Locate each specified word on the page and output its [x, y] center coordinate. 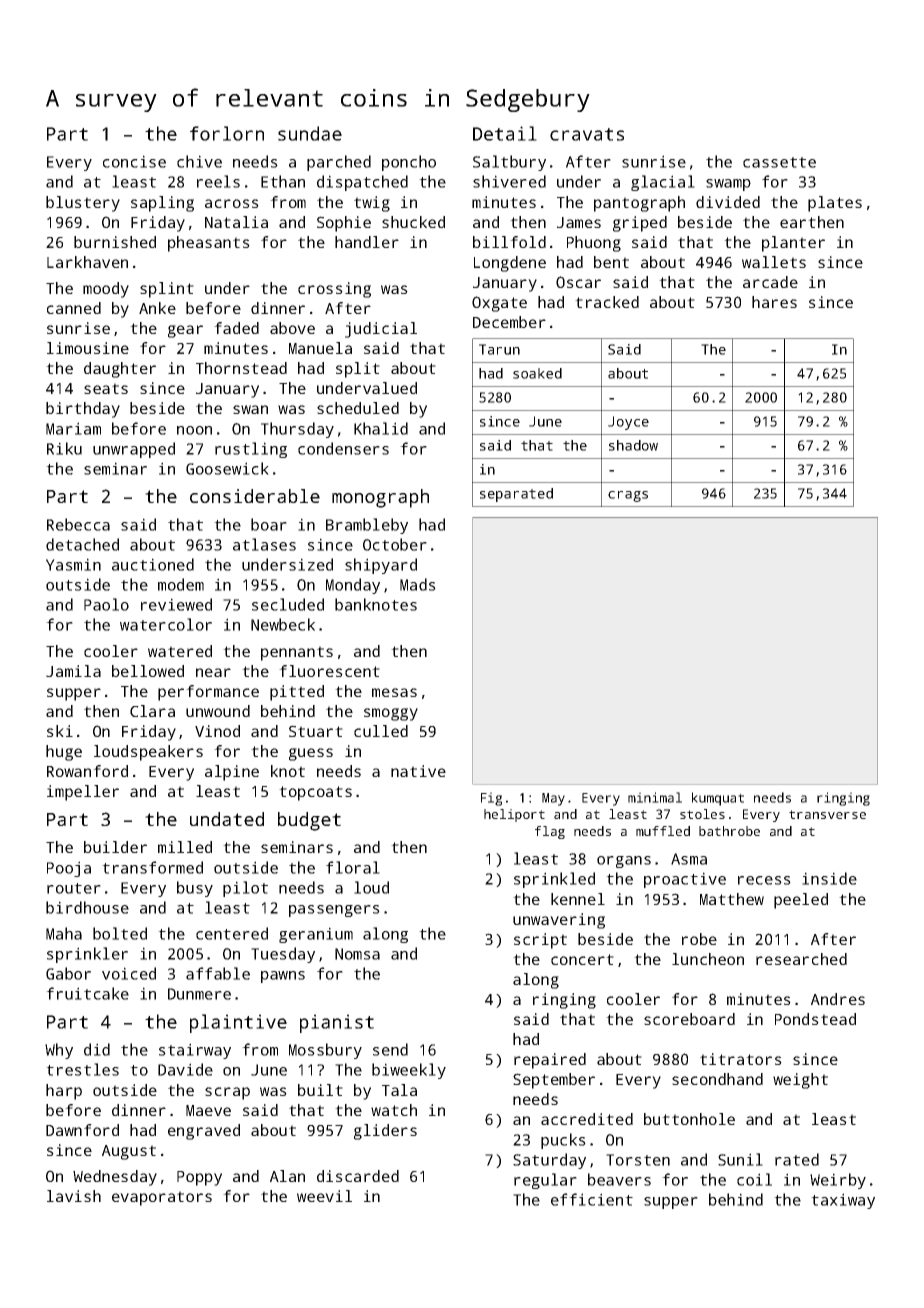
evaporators [162, 1198]
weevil [324, 1196]
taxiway [843, 1201]
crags [628, 496]
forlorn [227, 133]
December [509, 322]
